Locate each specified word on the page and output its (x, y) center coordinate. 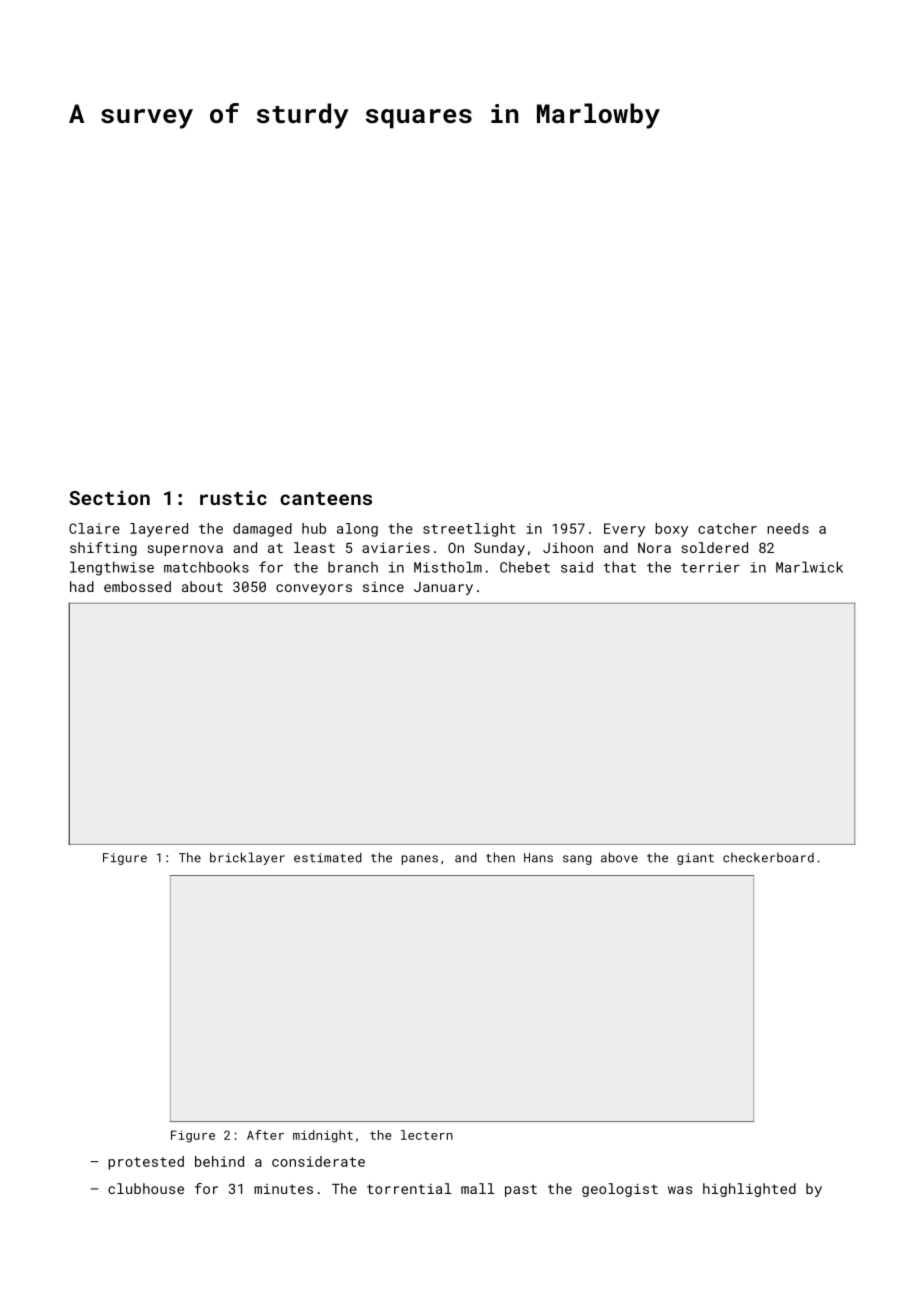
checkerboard (768, 858)
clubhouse (146, 1188)
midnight (323, 1136)
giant (695, 859)
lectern (427, 1135)
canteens (326, 498)
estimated (328, 857)
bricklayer (247, 858)
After (265, 1135)
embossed (137, 586)
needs (788, 528)
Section (109, 497)
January (443, 588)
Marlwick (809, 567)
